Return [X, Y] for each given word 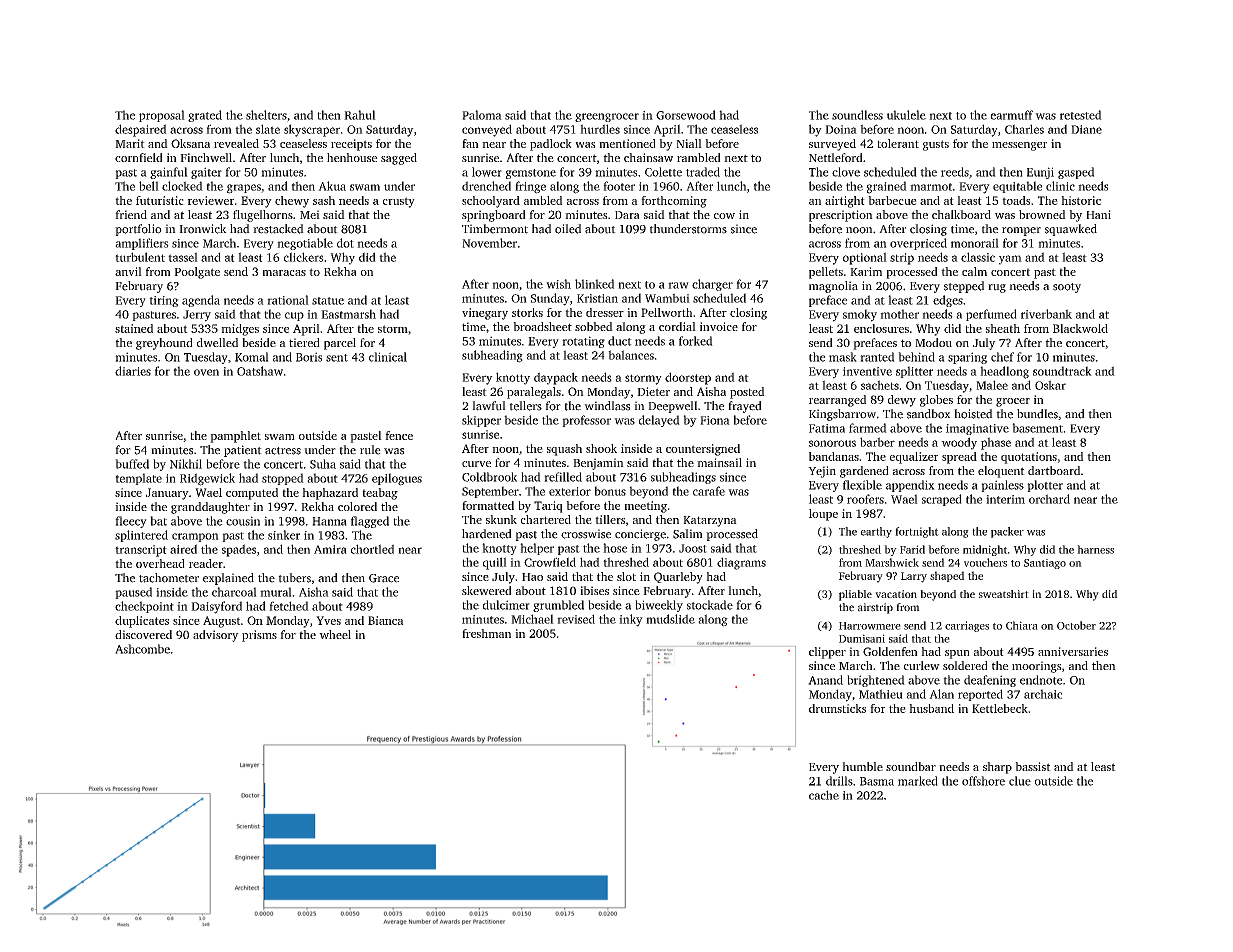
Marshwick [892, 562]
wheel [335, 634]
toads [1016, 200]
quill [495, 563]
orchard [1049, 499]
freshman [486, 633]
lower [487, 172]
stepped [964, 287]
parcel [340, 344]
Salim [688, 534]
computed [252, 494]
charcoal [234, 592]
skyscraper [312, 130]
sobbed [594, 326]
